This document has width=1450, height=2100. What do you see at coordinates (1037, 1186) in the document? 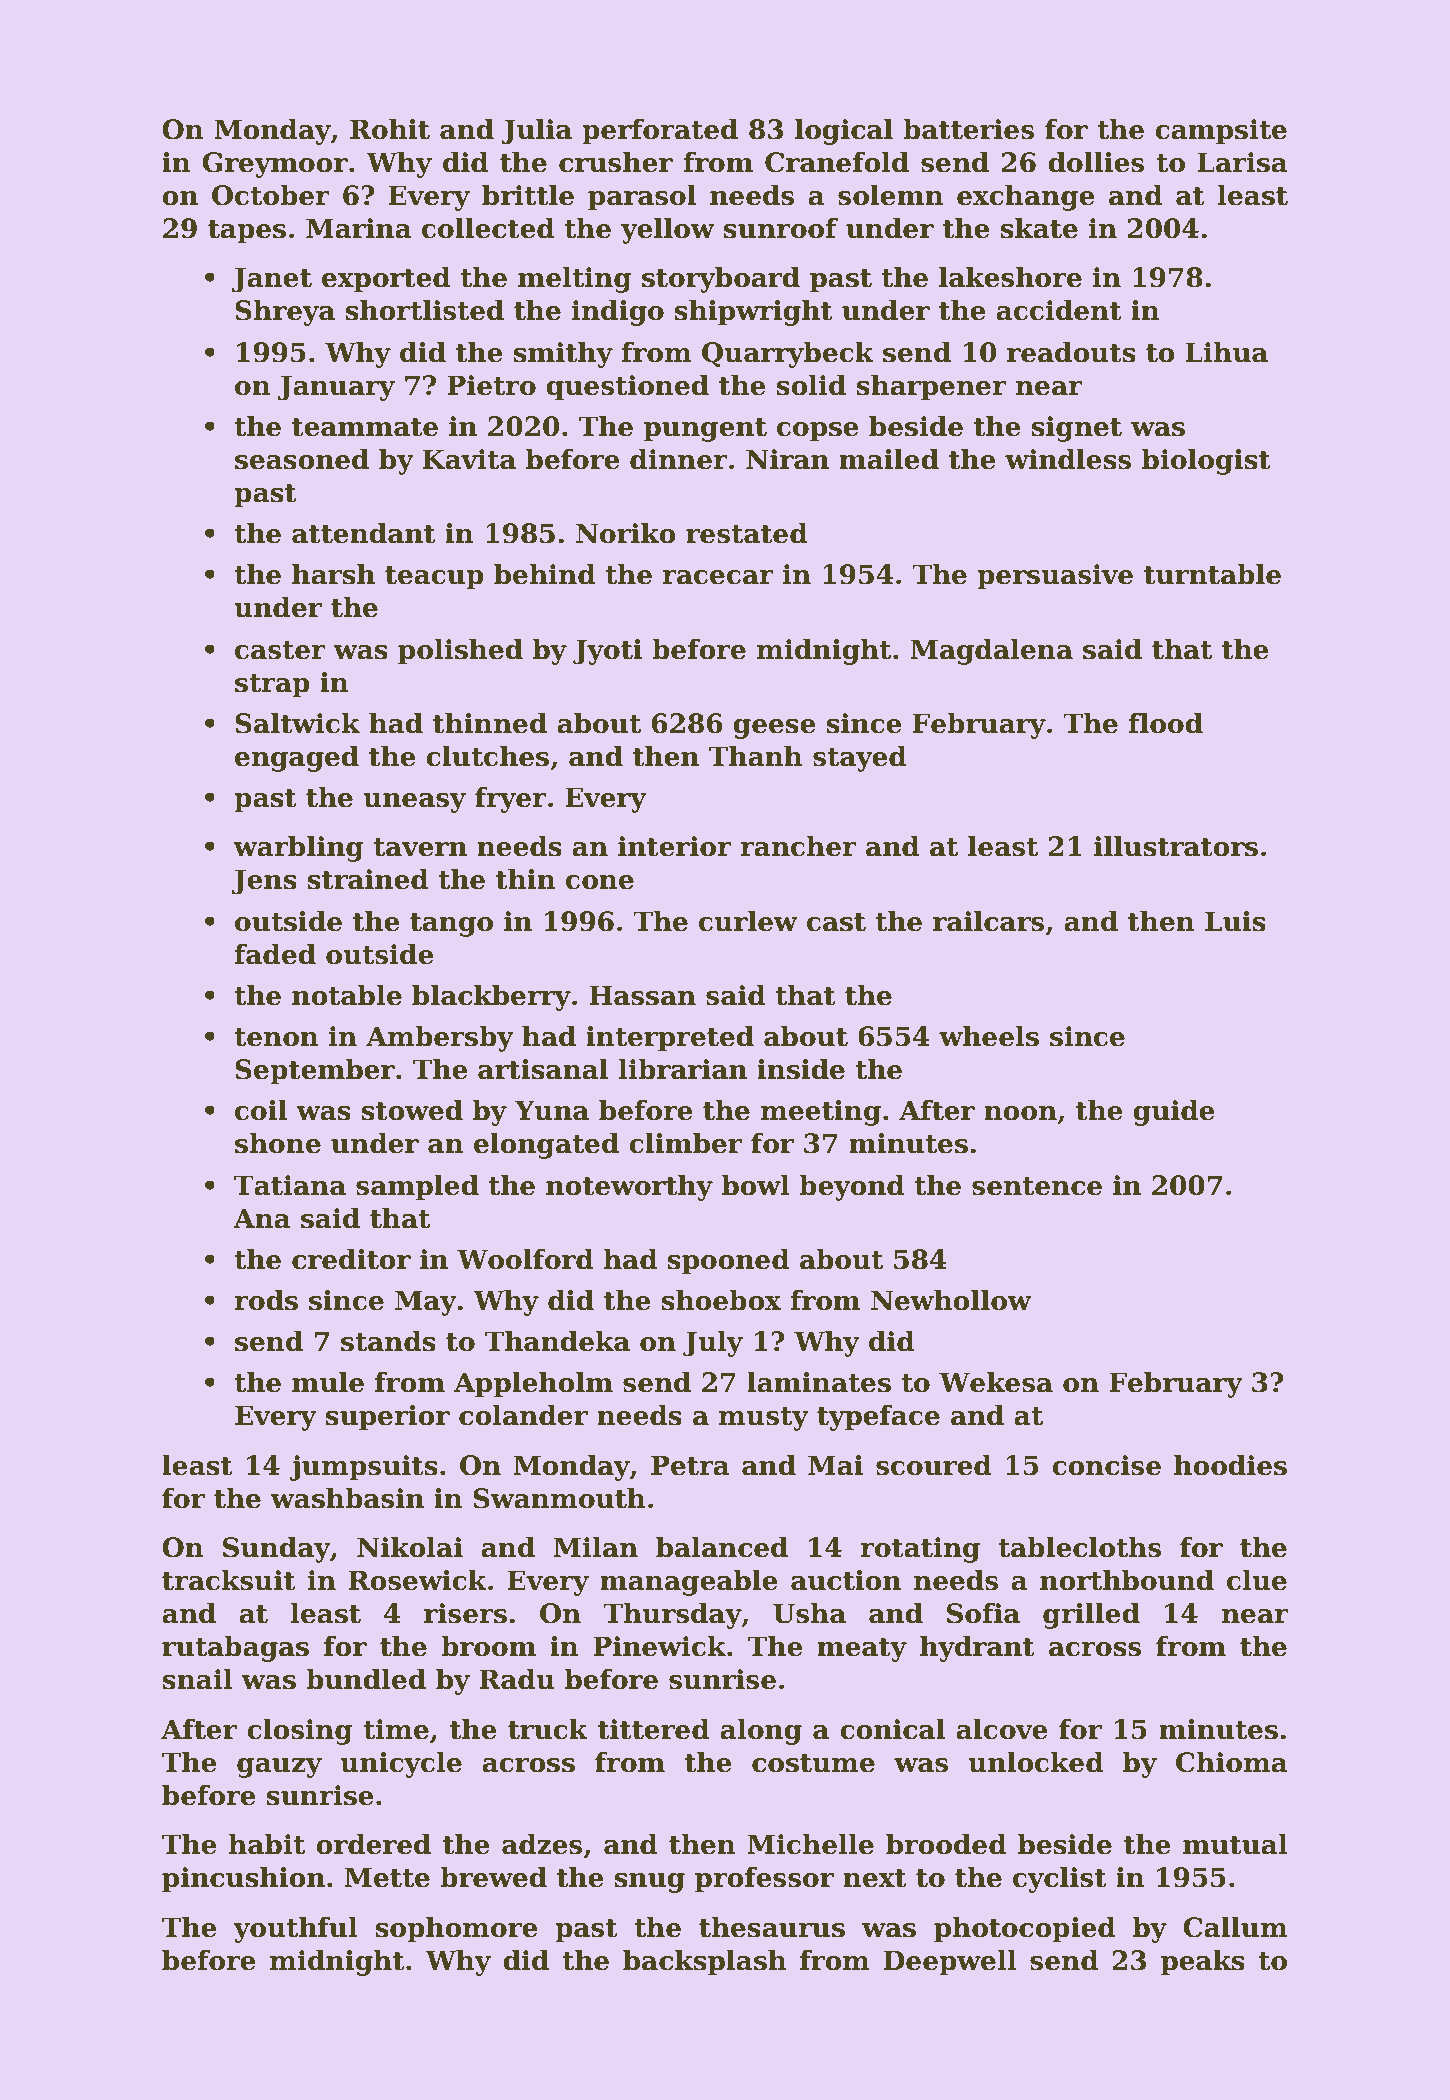
I see `sentence` at bounding box center [1037, 1186].
